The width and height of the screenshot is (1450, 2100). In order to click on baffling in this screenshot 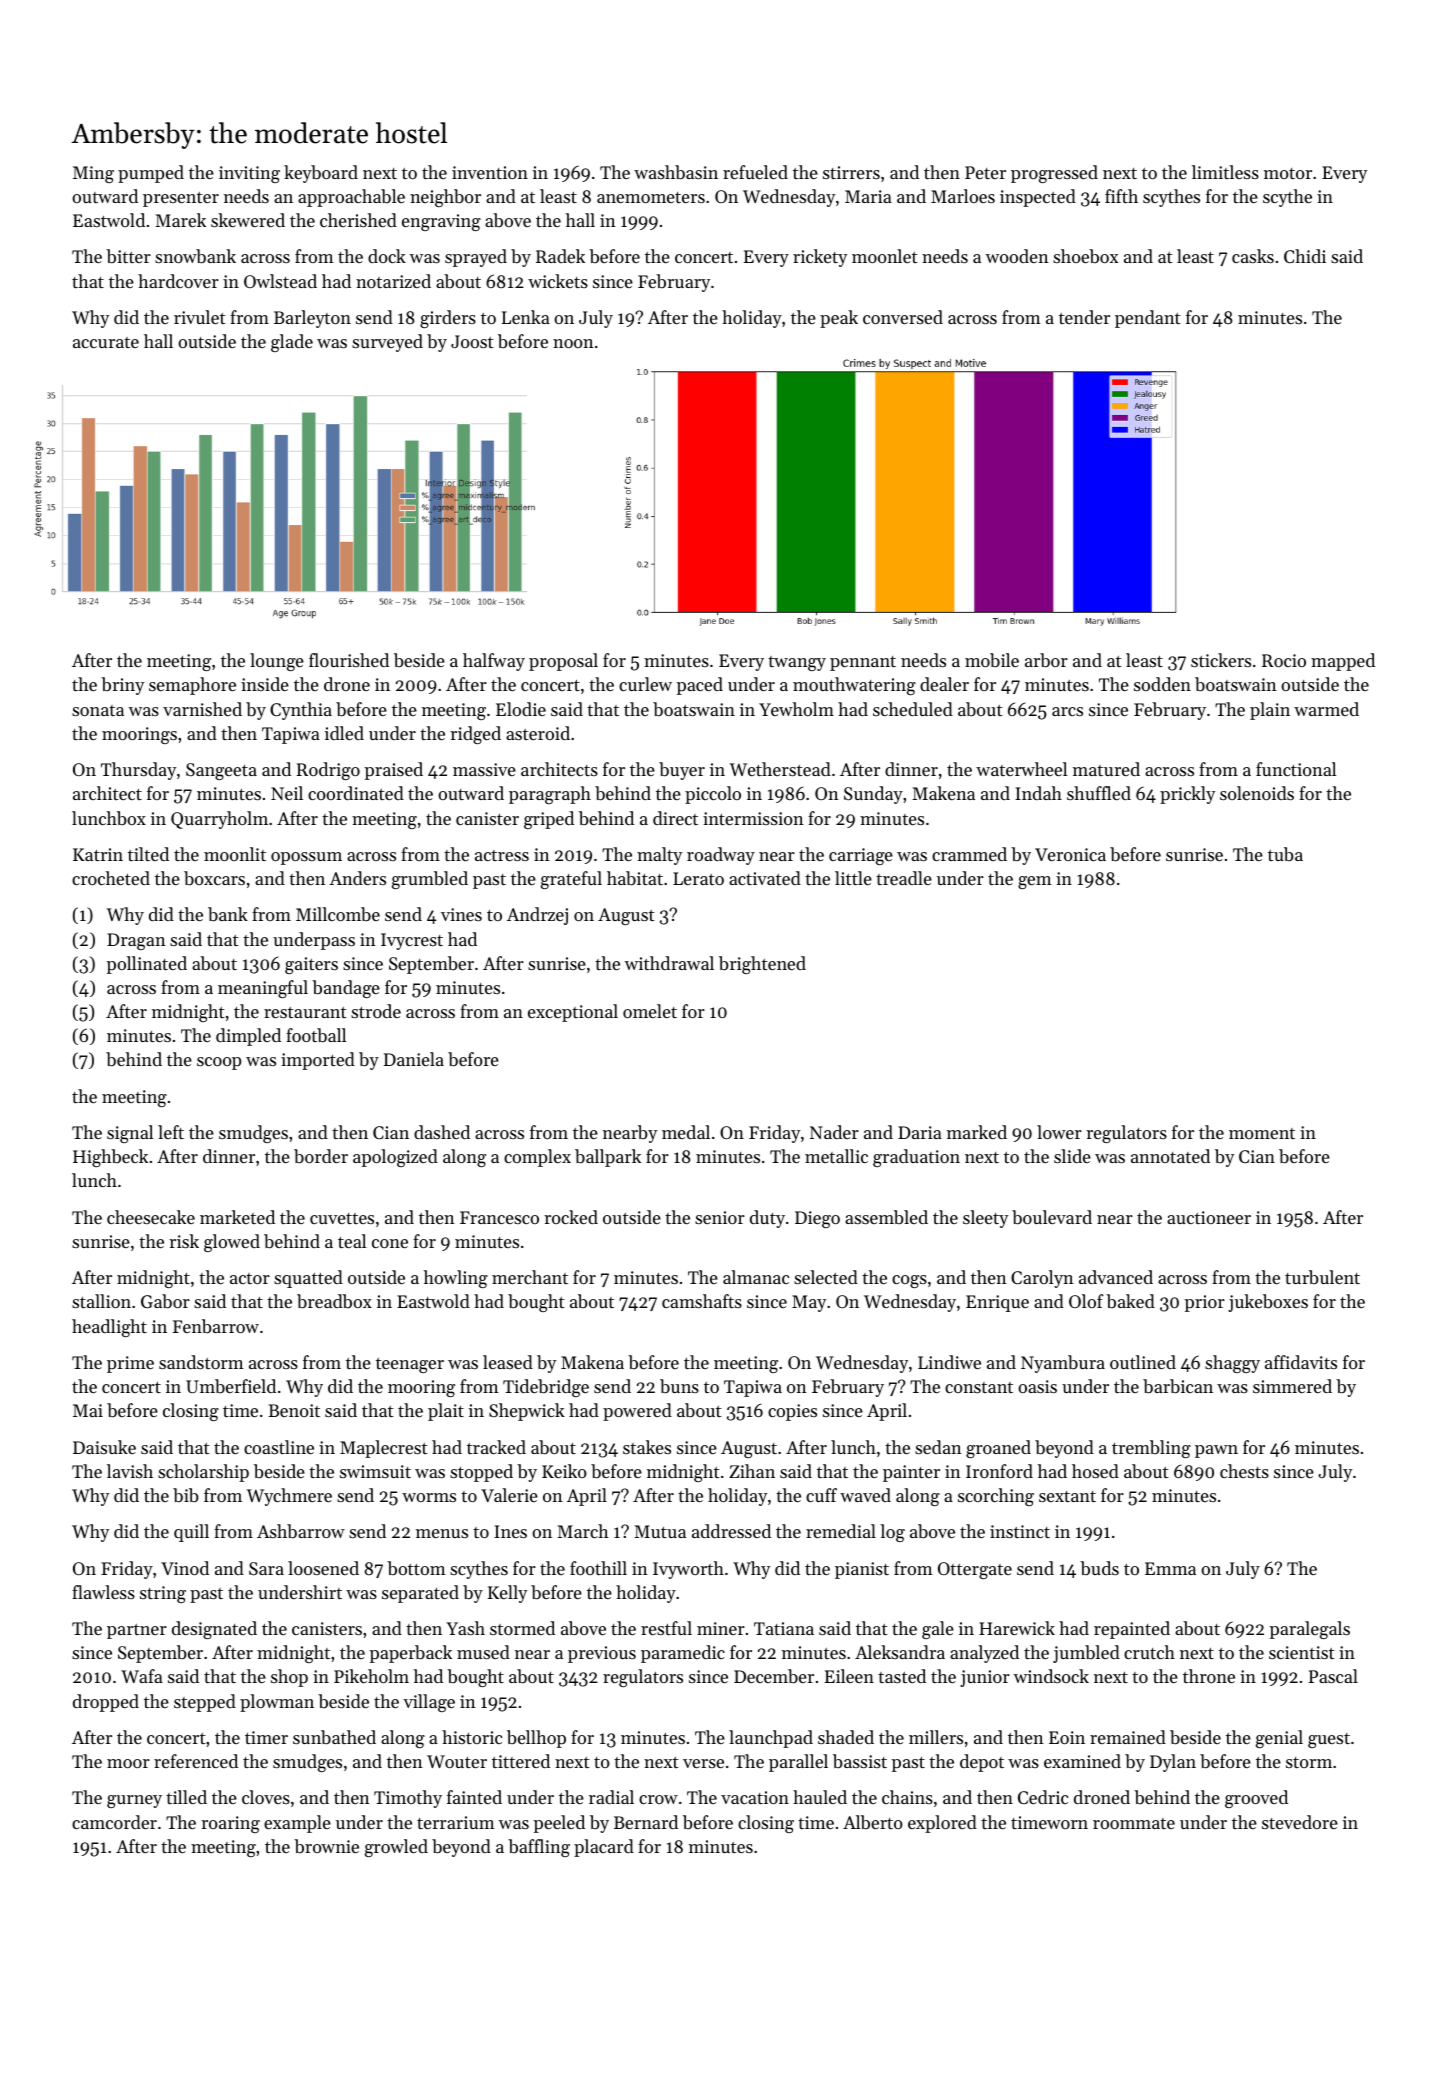, I will do `click(539, 1848)`.
